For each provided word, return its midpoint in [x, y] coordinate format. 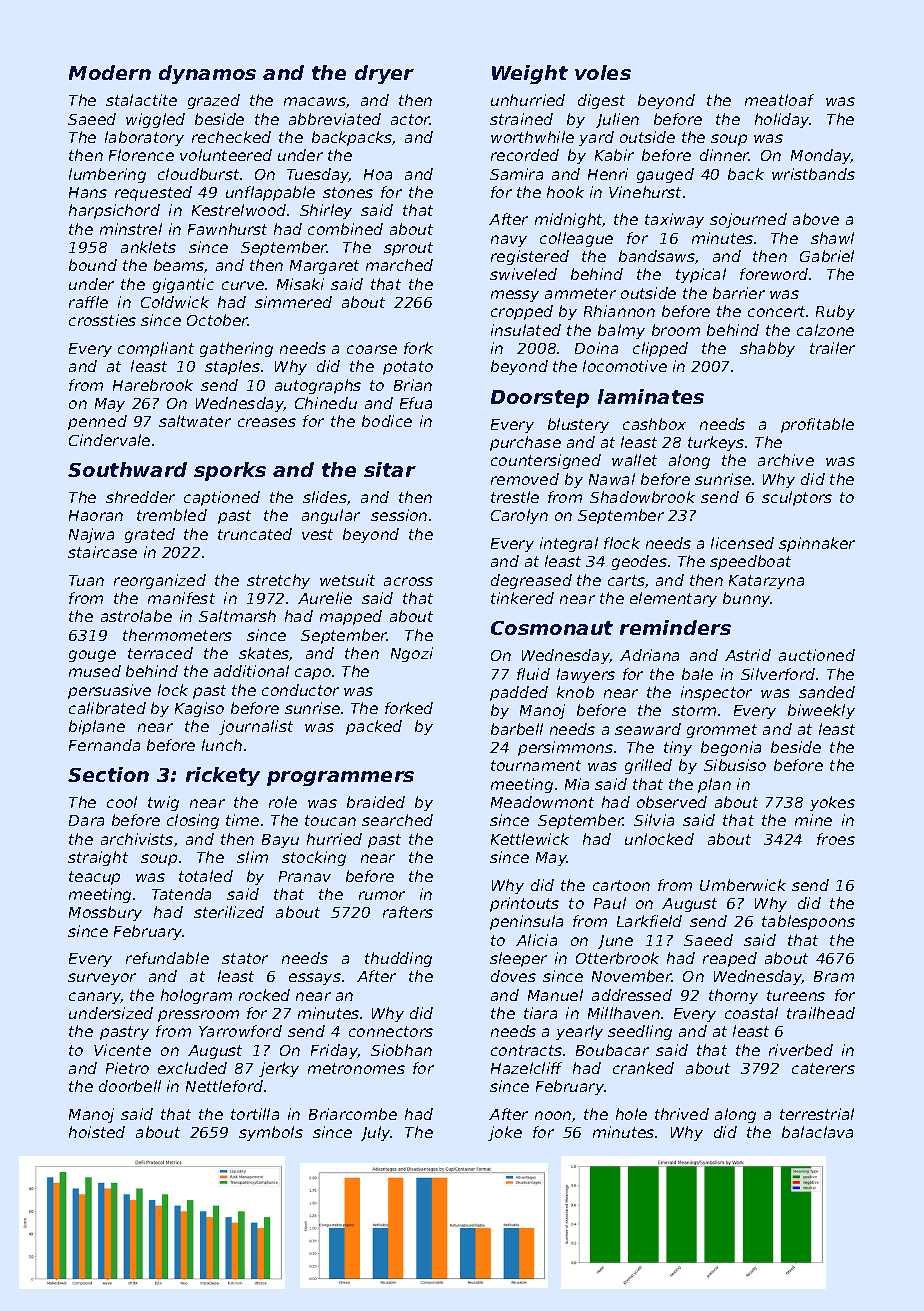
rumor [382, 895]
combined [345, 229]
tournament [536, 765]
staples [232, 367]
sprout [408, 249]
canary [95, 998]
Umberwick [743, 885]
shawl [832, 238]
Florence [141, 155]
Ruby [835, 312]
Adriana [649, 655]
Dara [86, 820]
